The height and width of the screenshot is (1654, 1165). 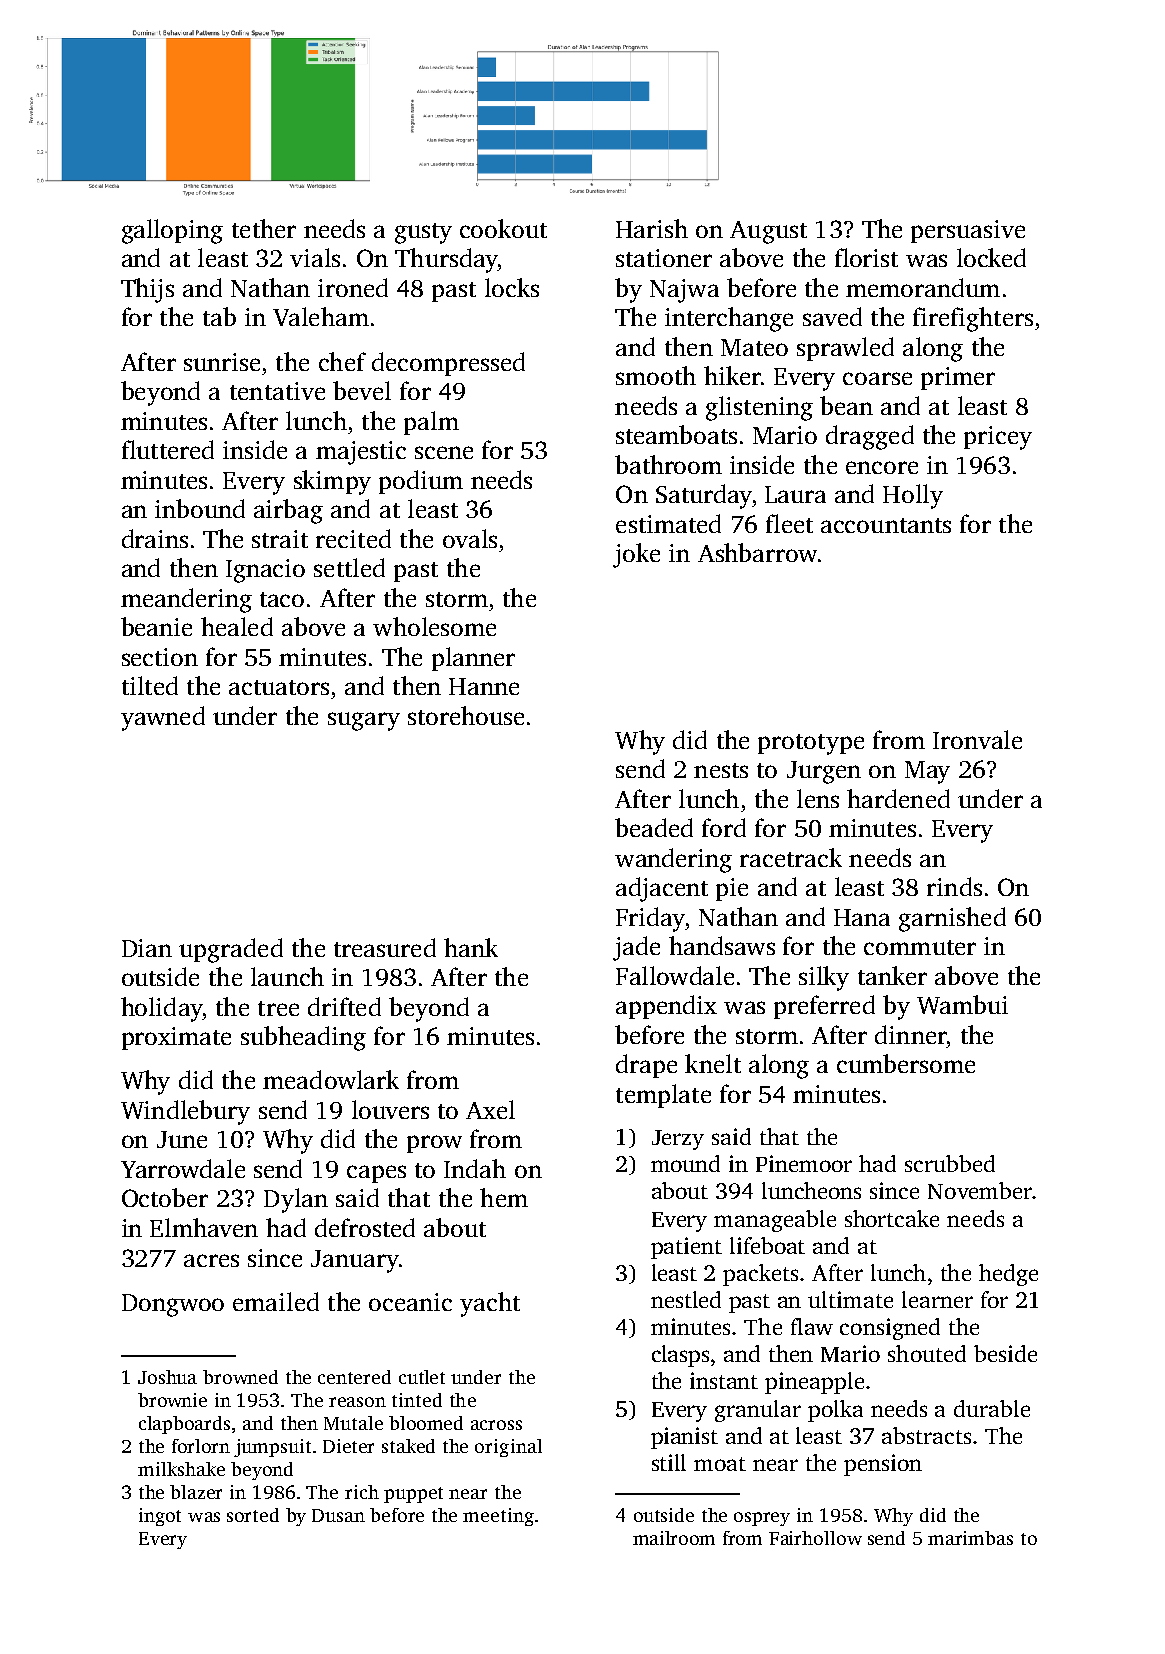 I want to click on drains, so click(x=155, y=538).
